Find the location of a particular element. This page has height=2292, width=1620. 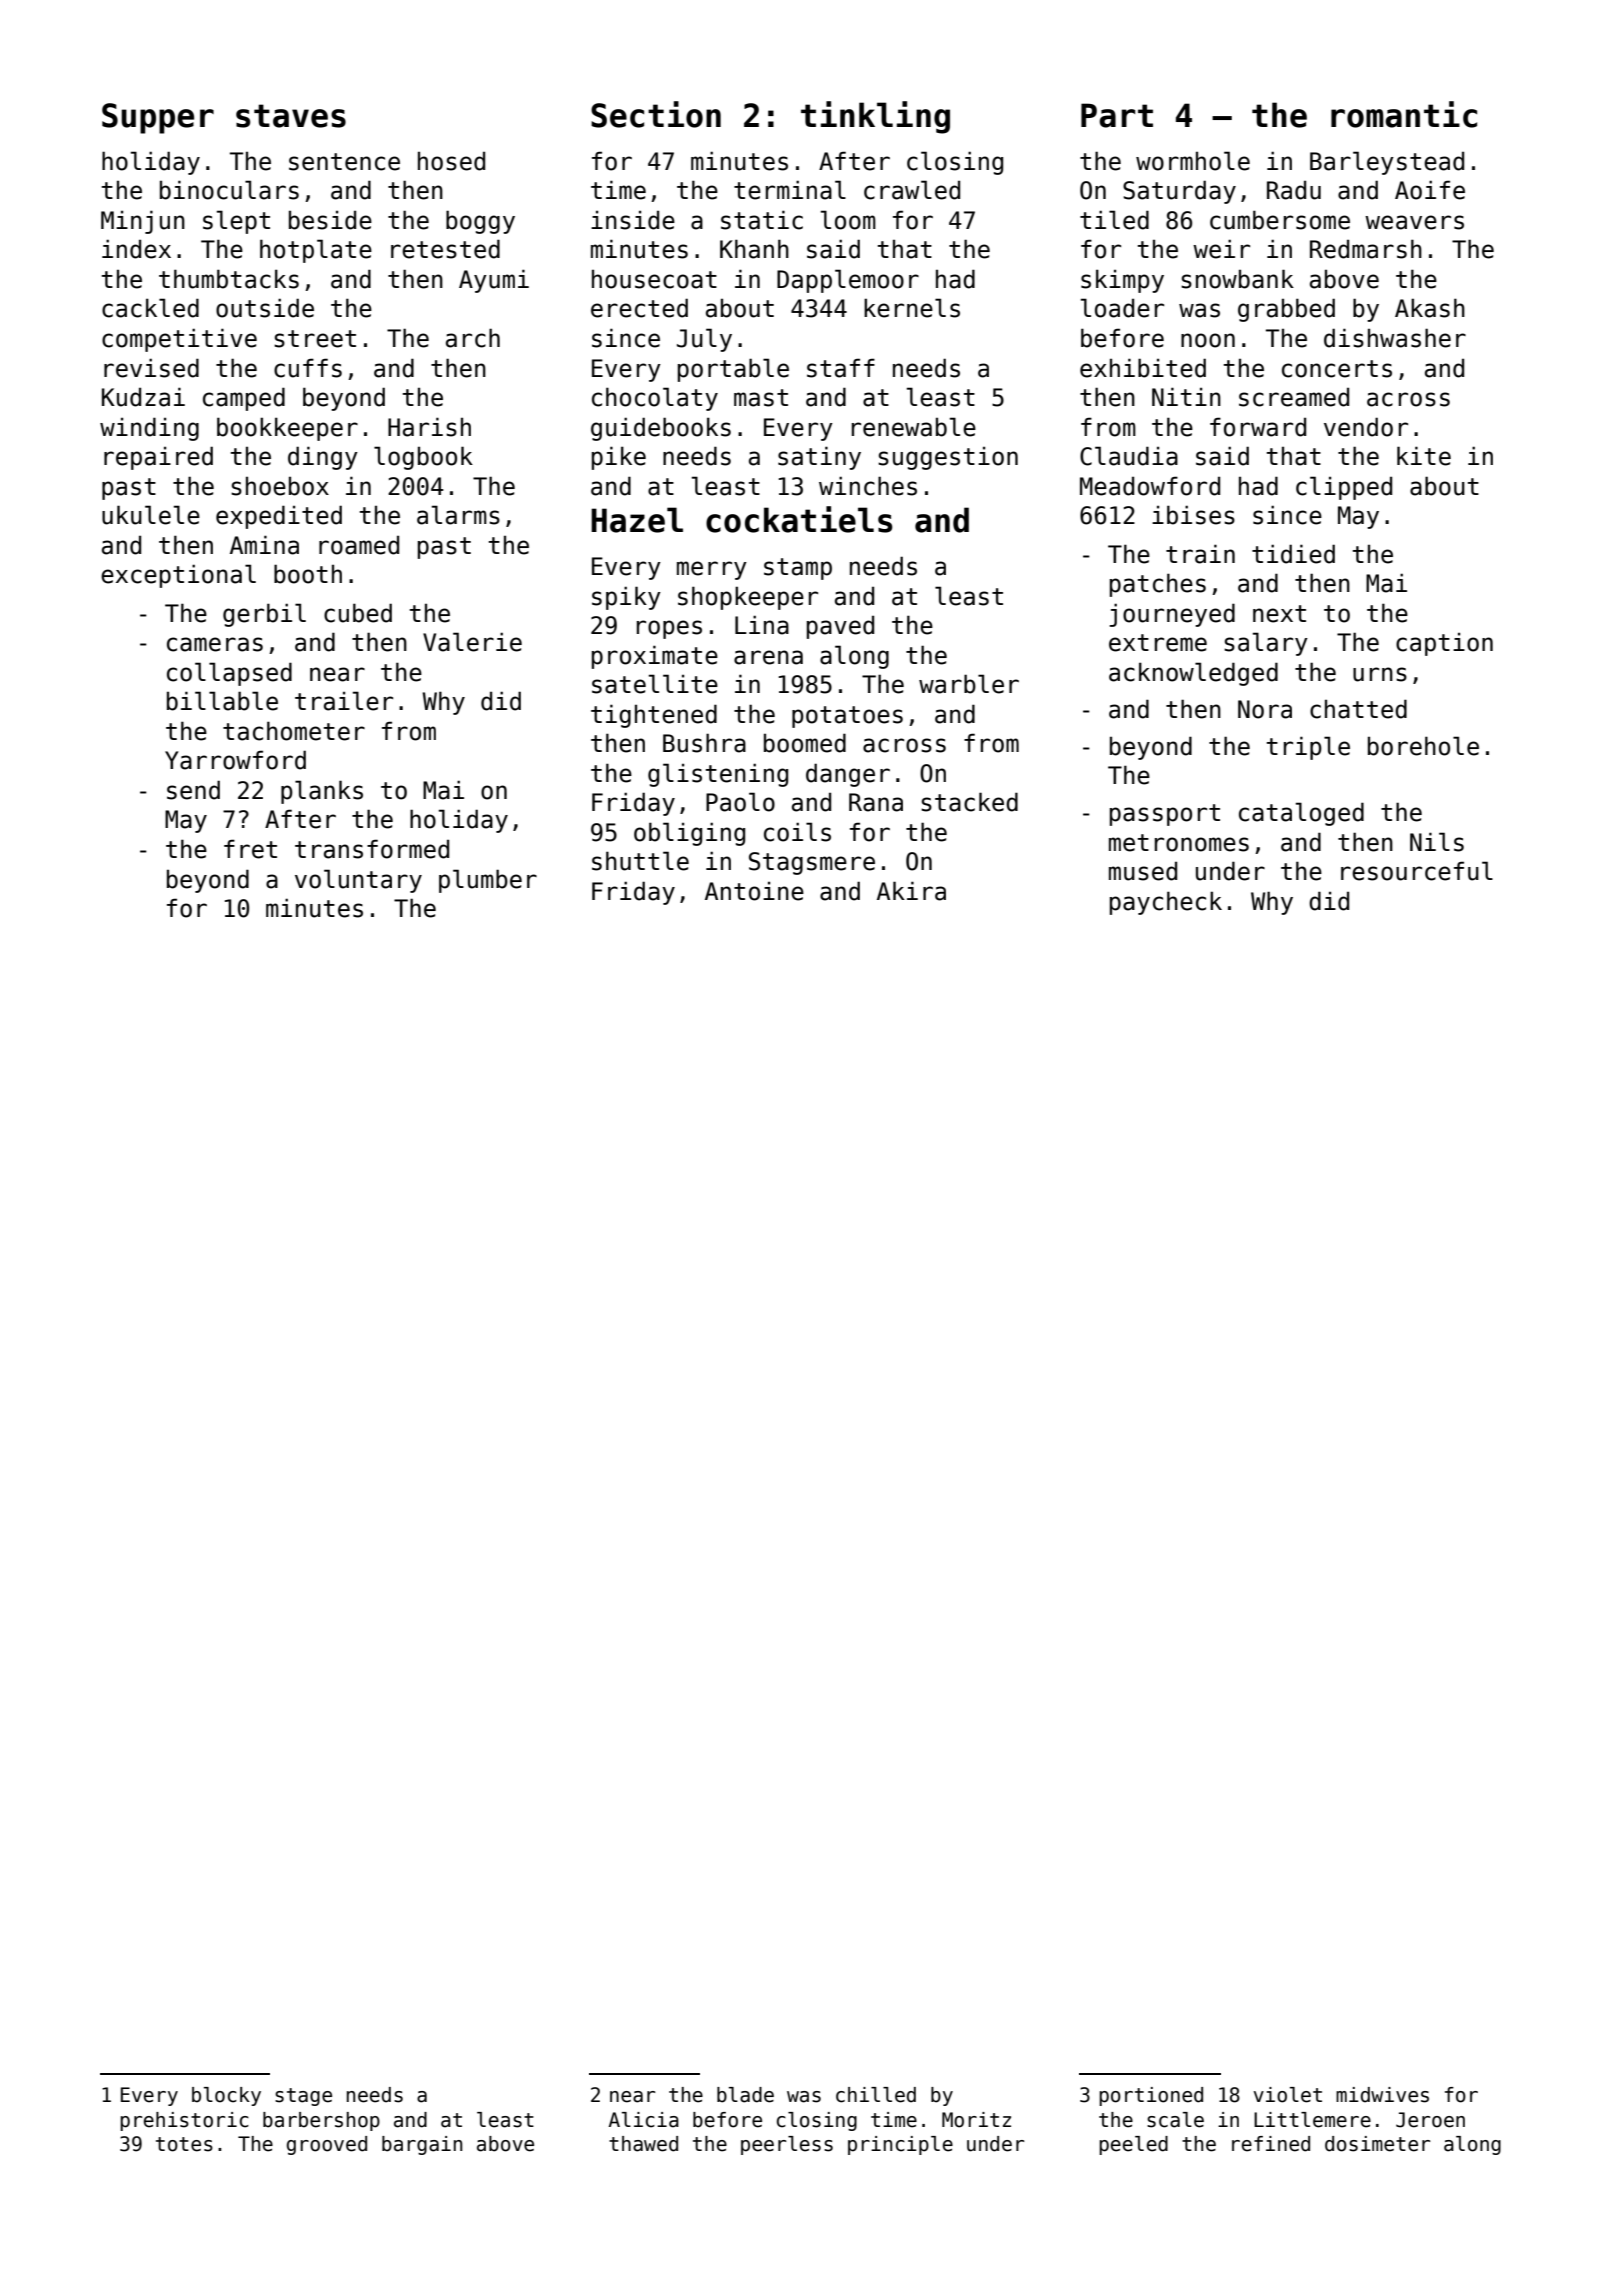

voluntary is located at coordinates (358, 881).
